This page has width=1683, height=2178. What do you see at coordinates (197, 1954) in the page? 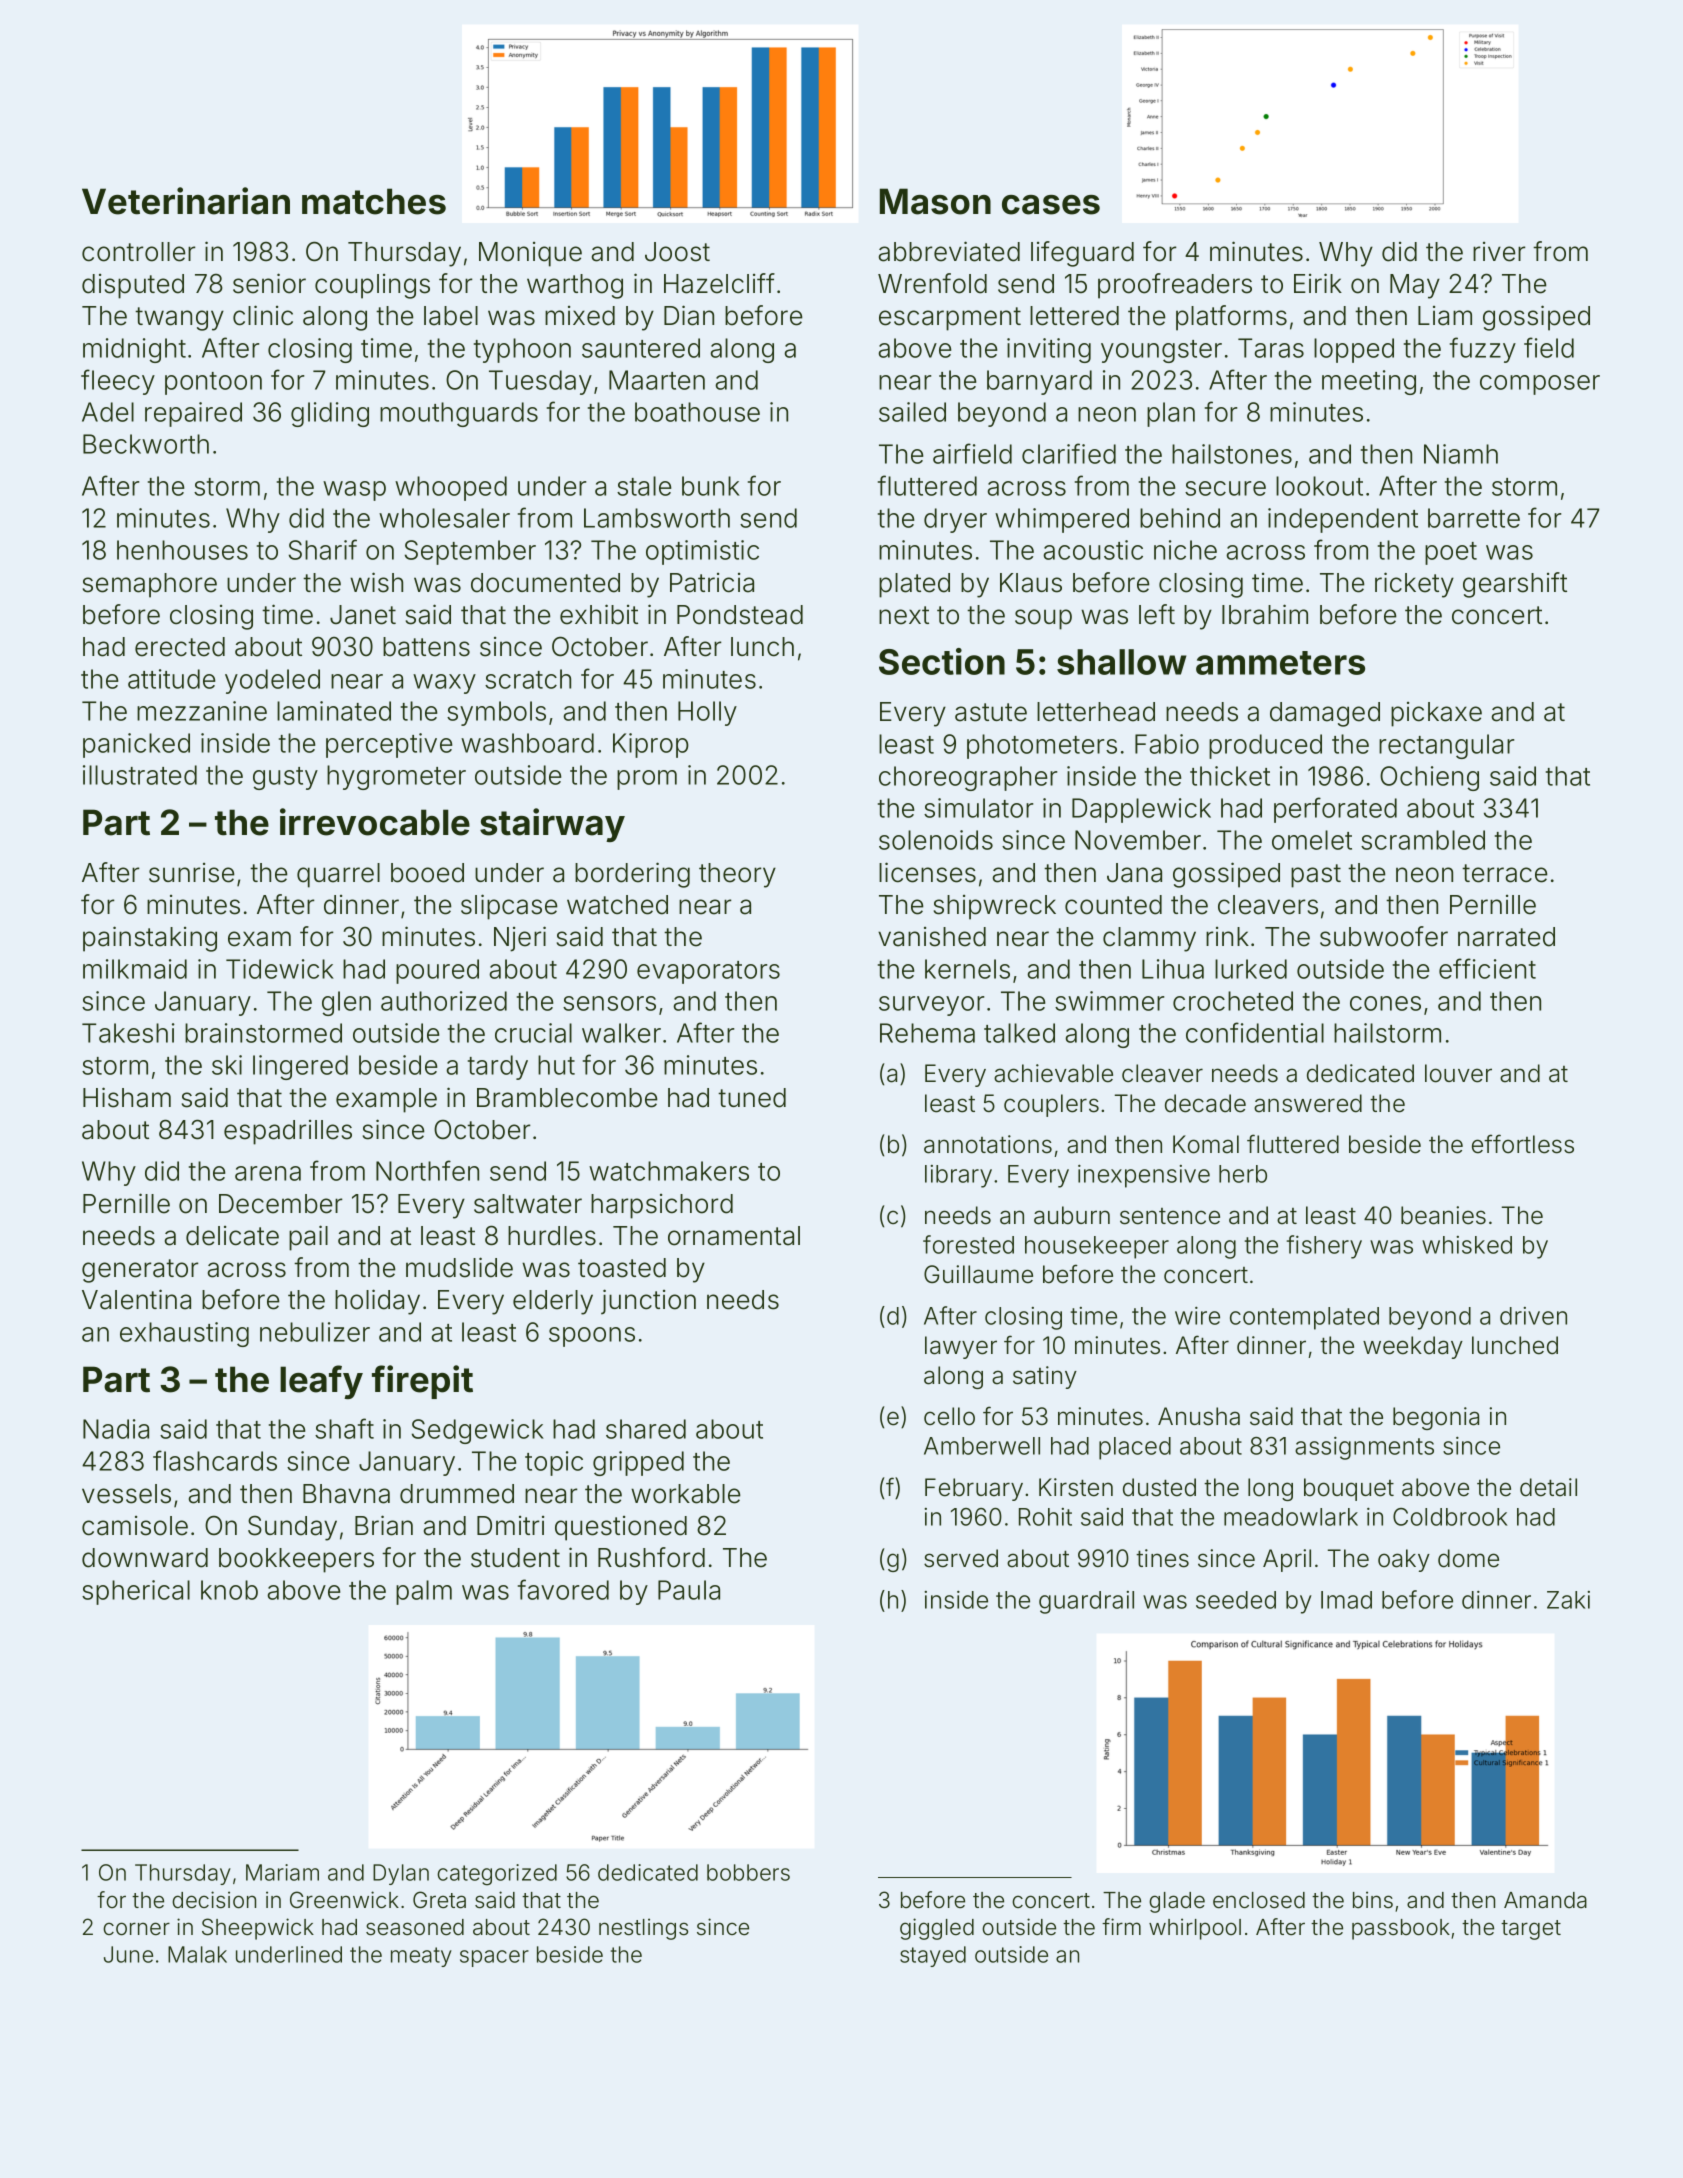
I see `Malak` at bounding box center [197, 1954].
